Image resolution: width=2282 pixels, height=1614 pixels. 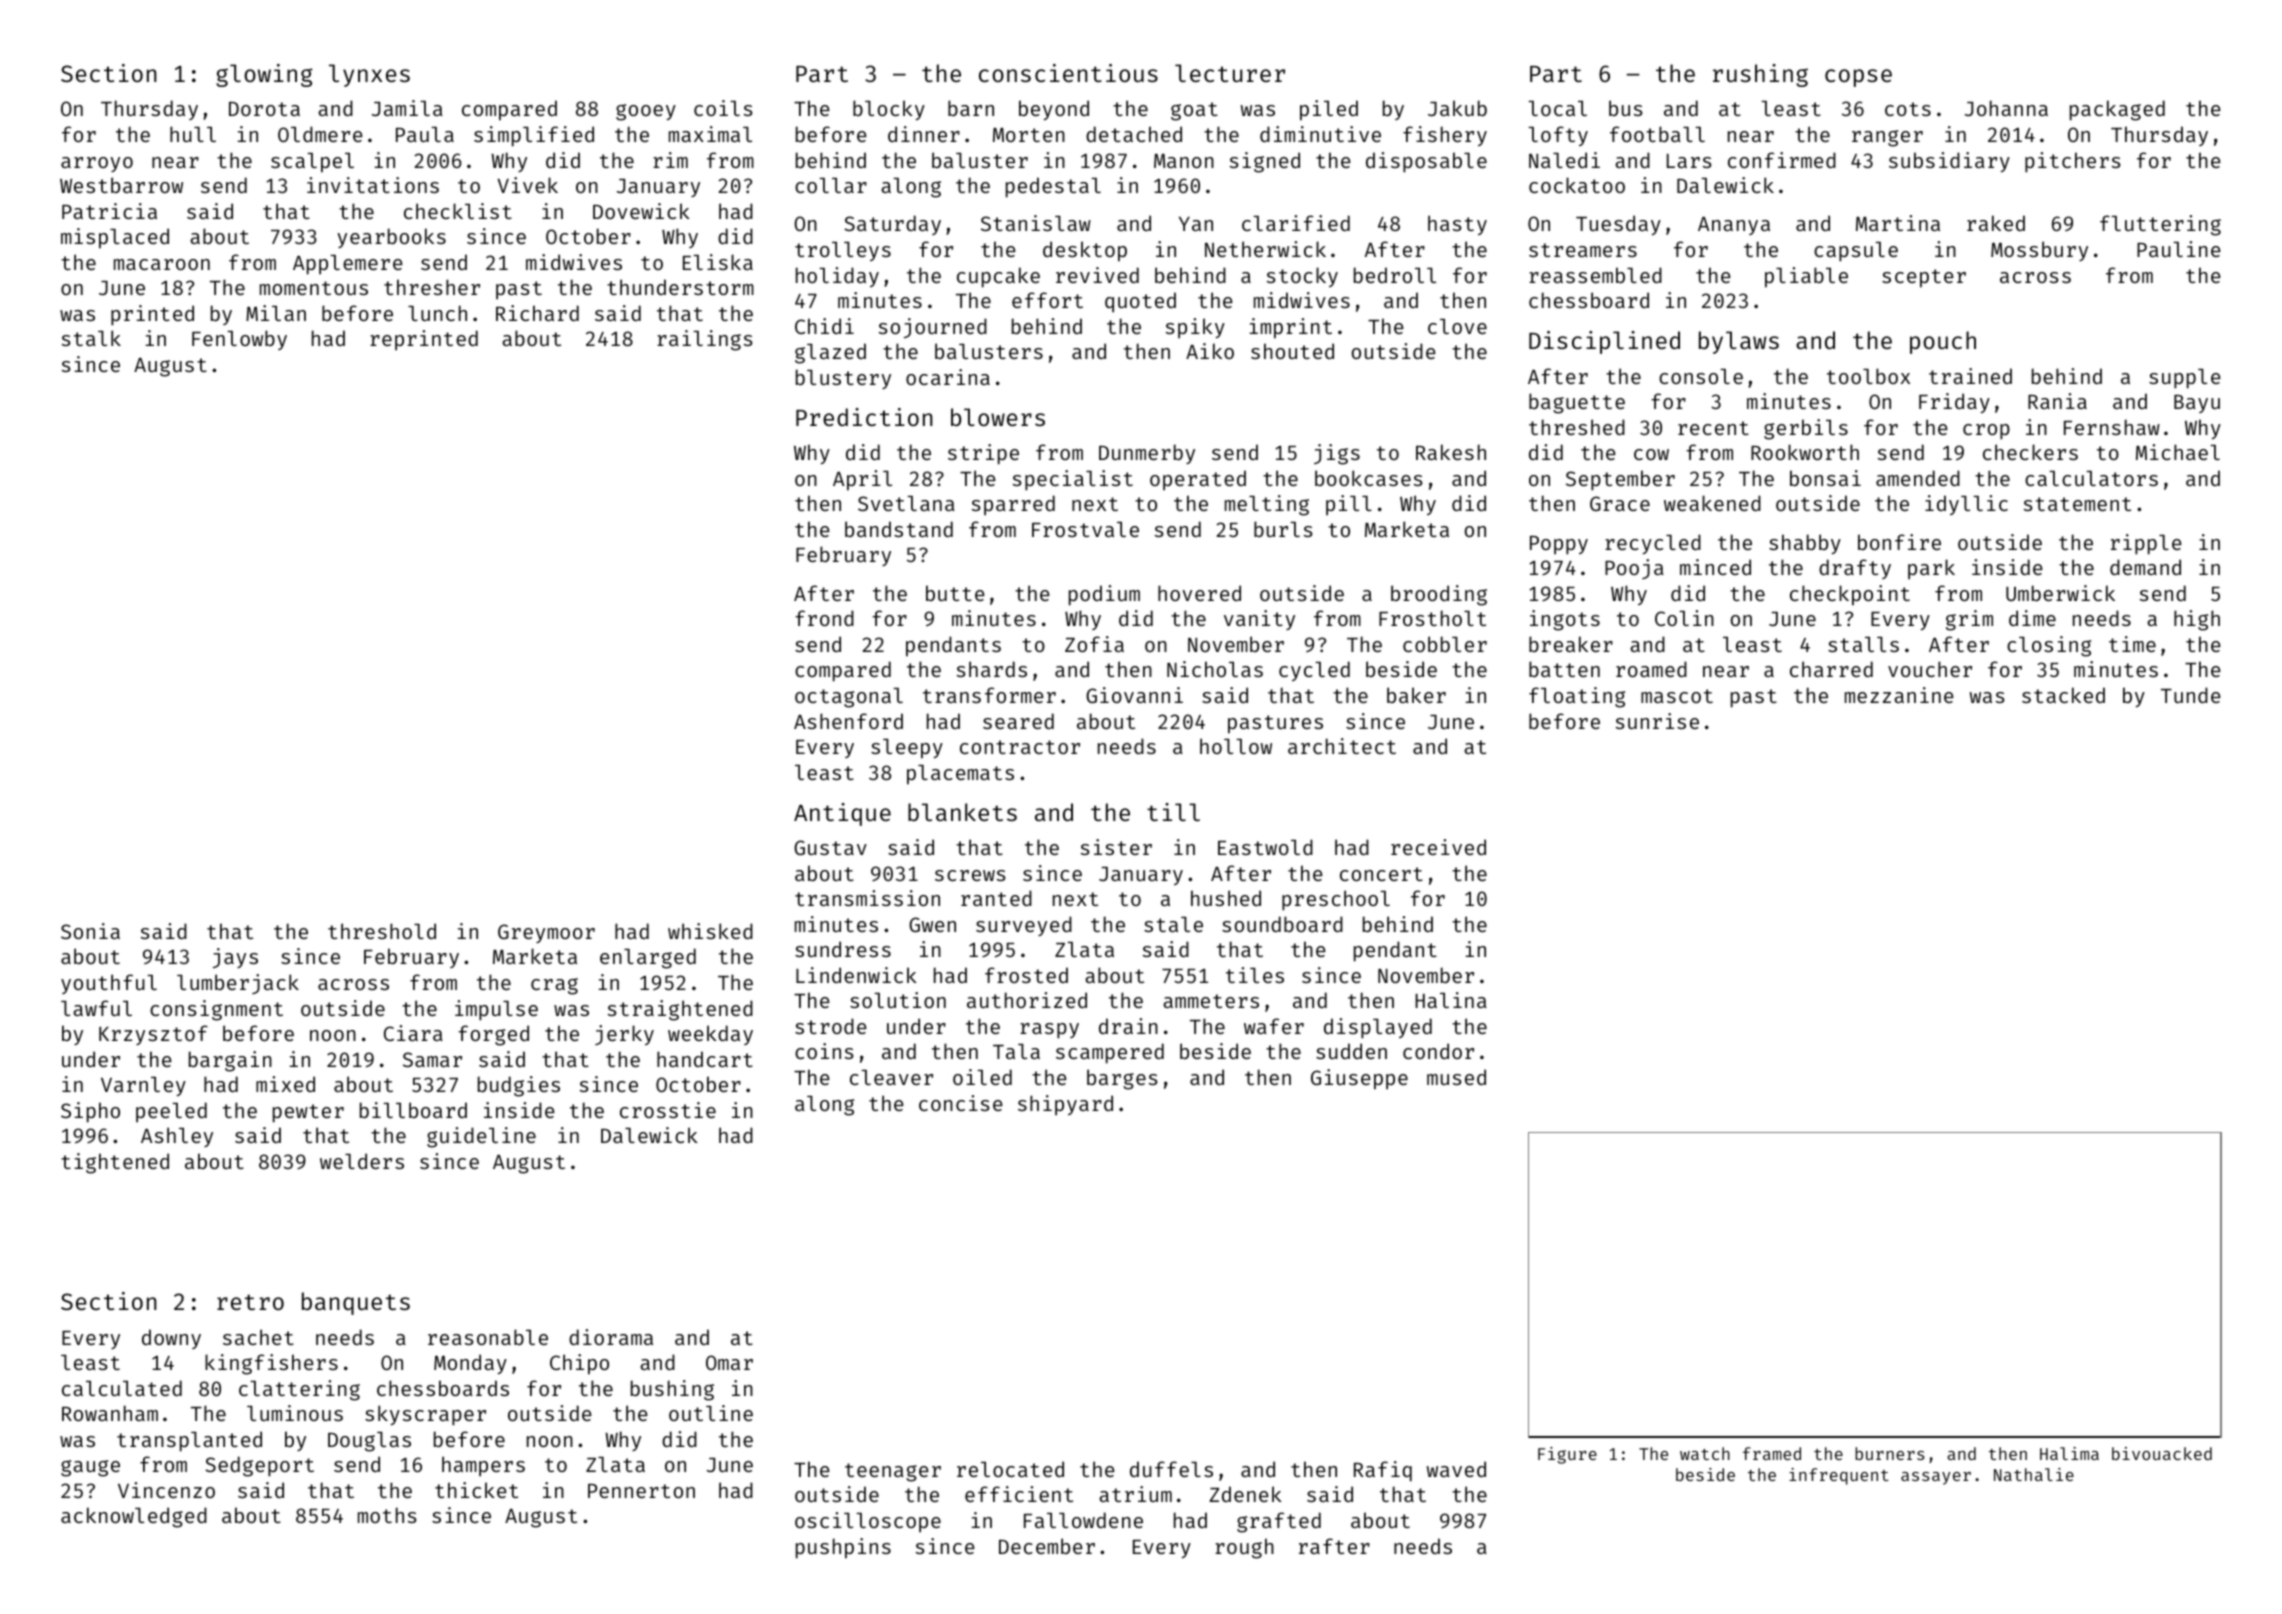 I want to click on Chidi, so click(x=824, y=326).
